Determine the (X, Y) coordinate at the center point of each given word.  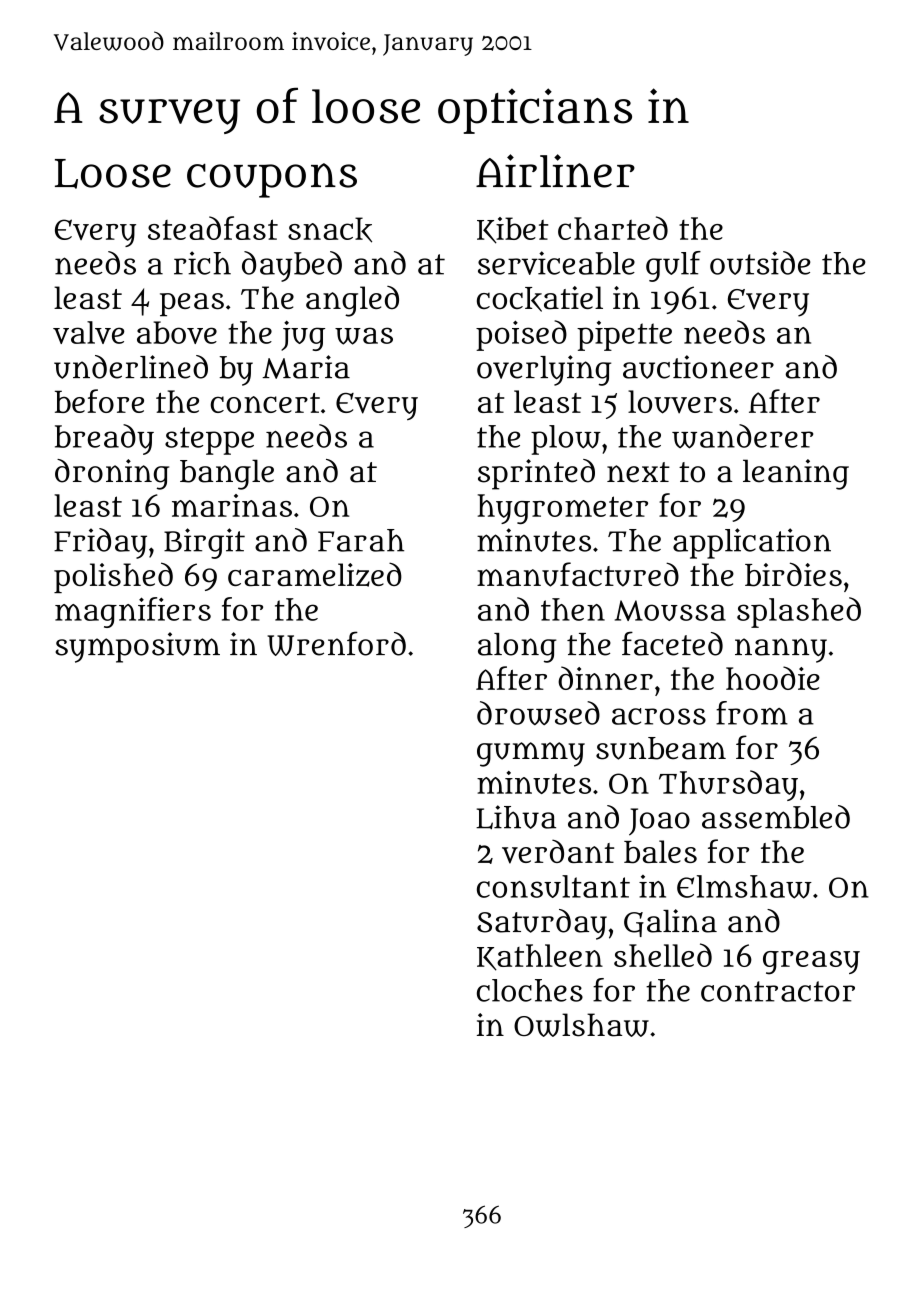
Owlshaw (581, 1025)
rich (202, 263)
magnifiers (133, 612)
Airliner (555, 171)
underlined (131, 367)
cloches (530, 990)
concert (265, 403)
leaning (796, 474)
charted (613, 228)
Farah (361, 540)
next (638, 472)
